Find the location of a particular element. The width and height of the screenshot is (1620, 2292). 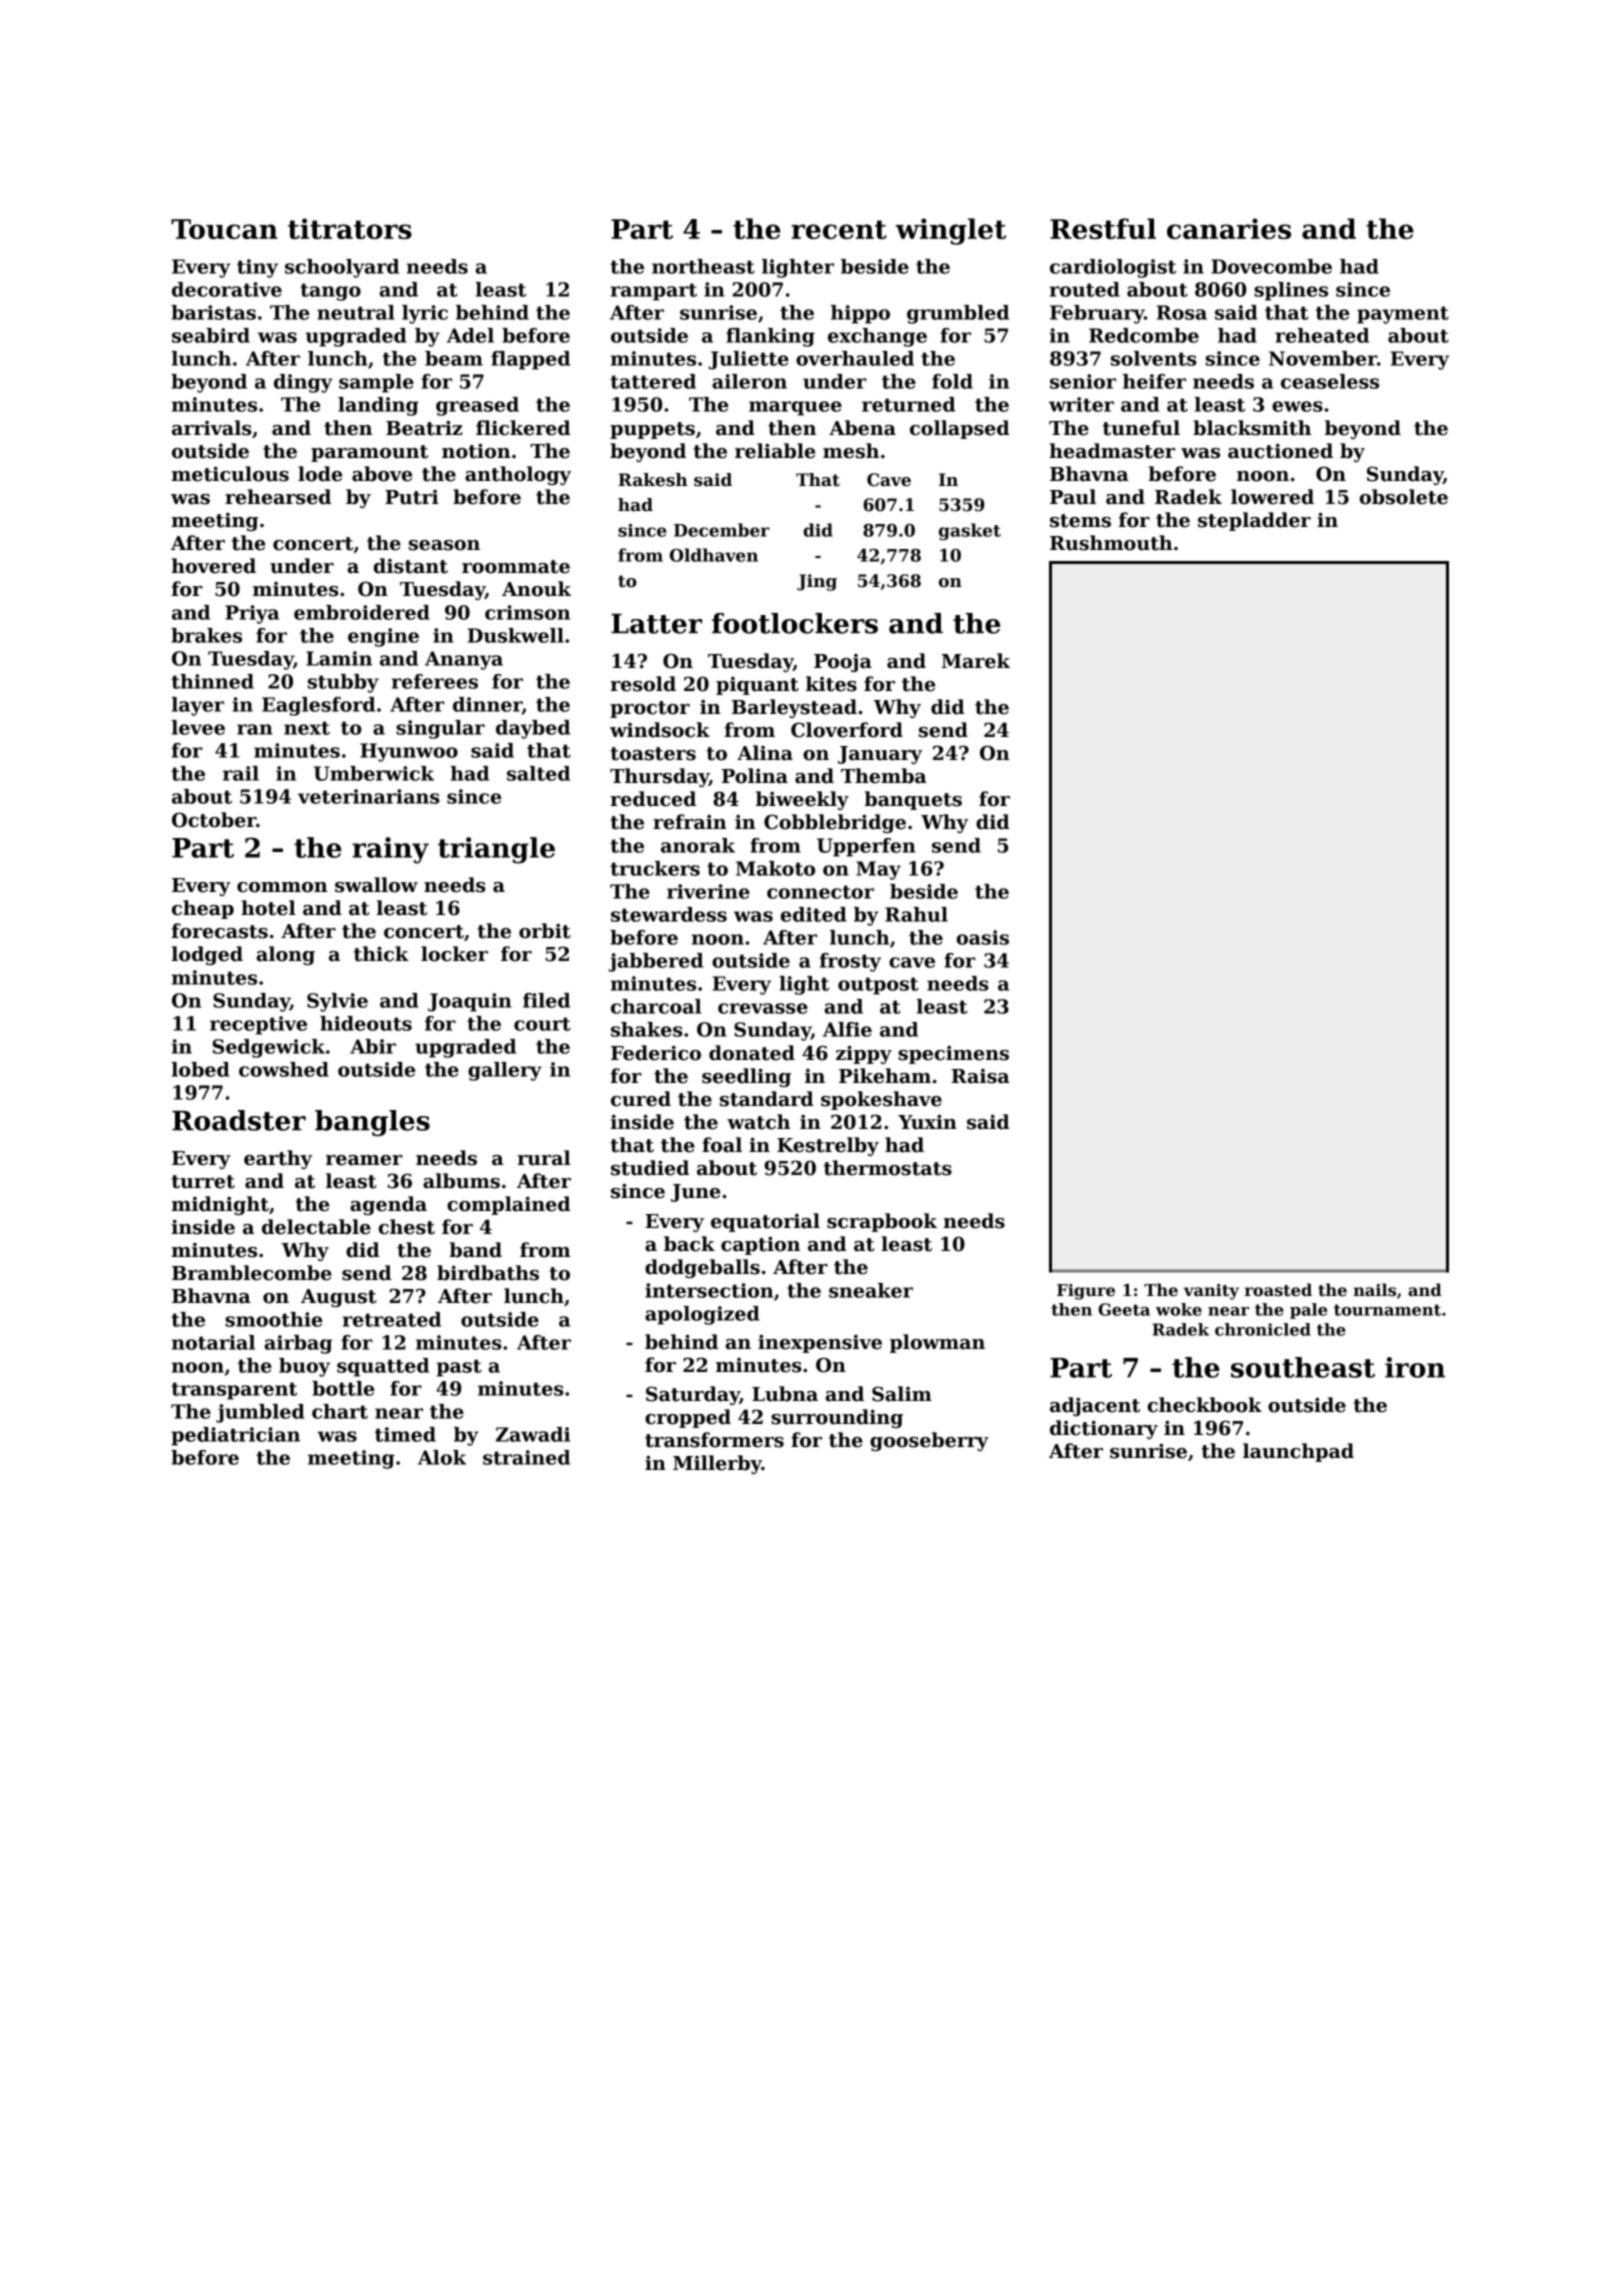

Pooja is located at coordinates (843, 663).
